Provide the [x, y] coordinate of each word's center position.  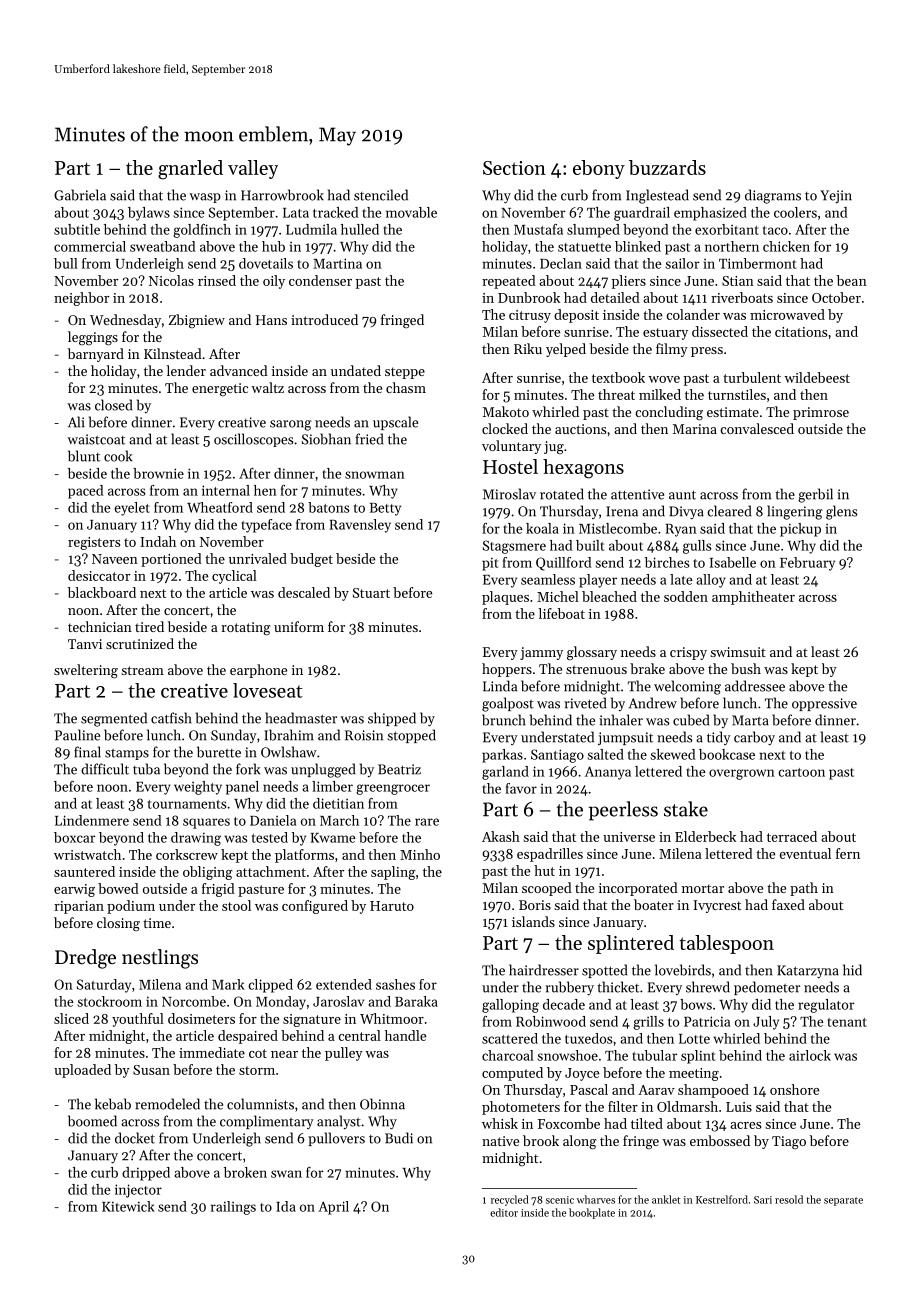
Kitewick [128, 1206]
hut [544, 870]
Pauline [77, 735]
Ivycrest [717, 906]
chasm [406, 387]
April [333, 1208]
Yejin [836, 197]
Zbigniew [197, 321]
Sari [763, 1200]
